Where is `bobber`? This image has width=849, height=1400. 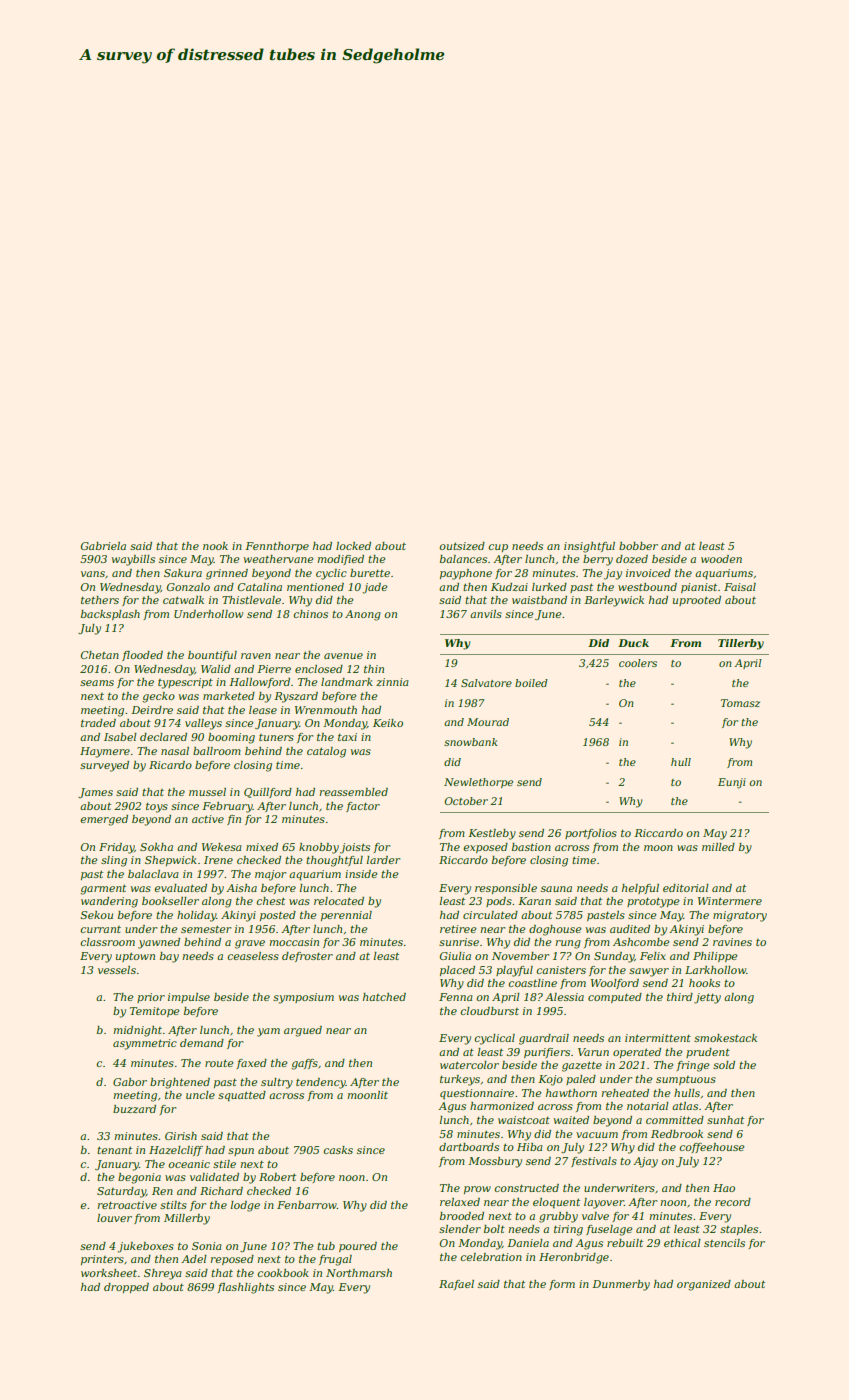 bobber is located at coordinates (638, 546).
